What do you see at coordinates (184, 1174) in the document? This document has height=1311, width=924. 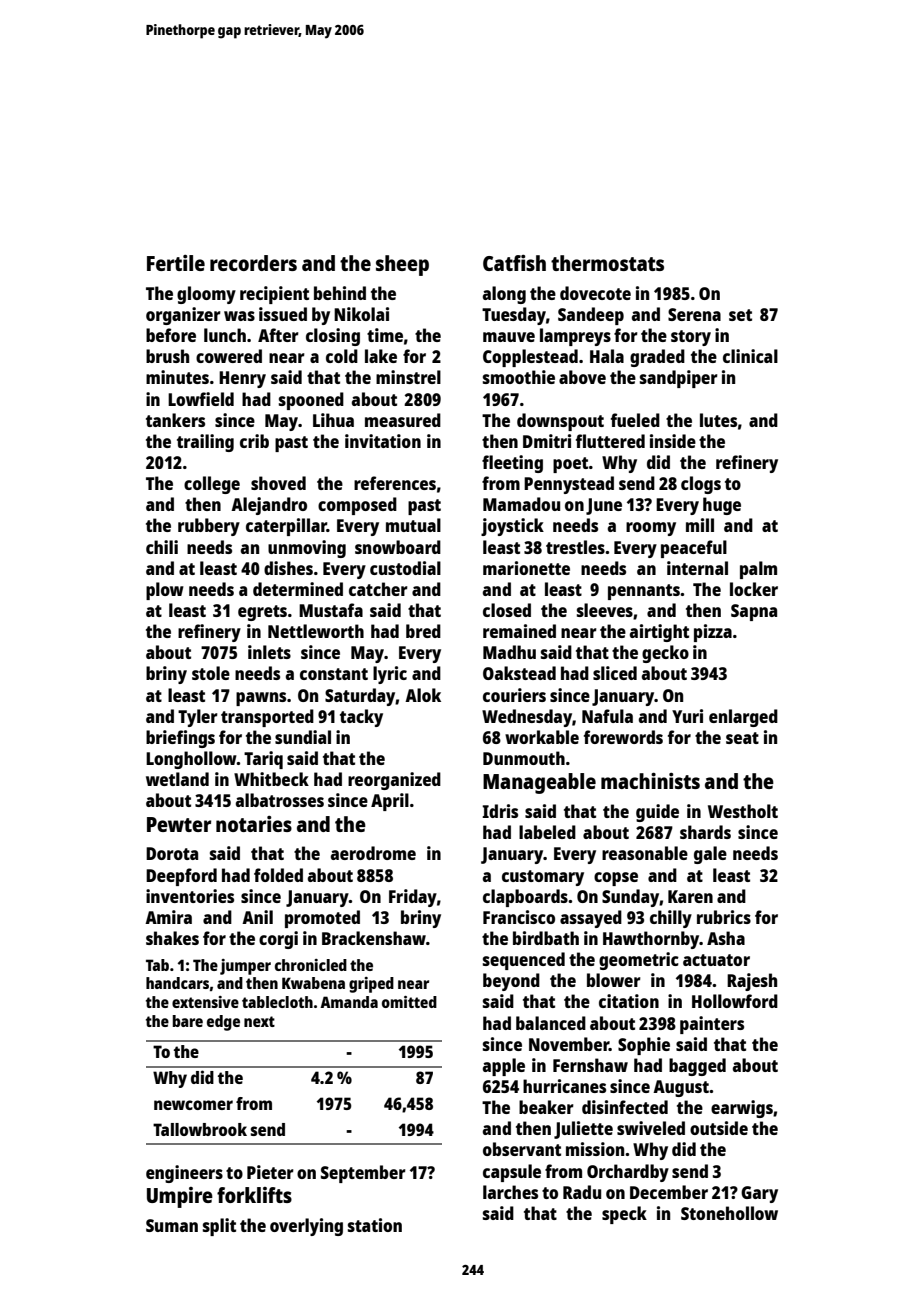 I see `engineers` at bounding box center [184, 1174].
